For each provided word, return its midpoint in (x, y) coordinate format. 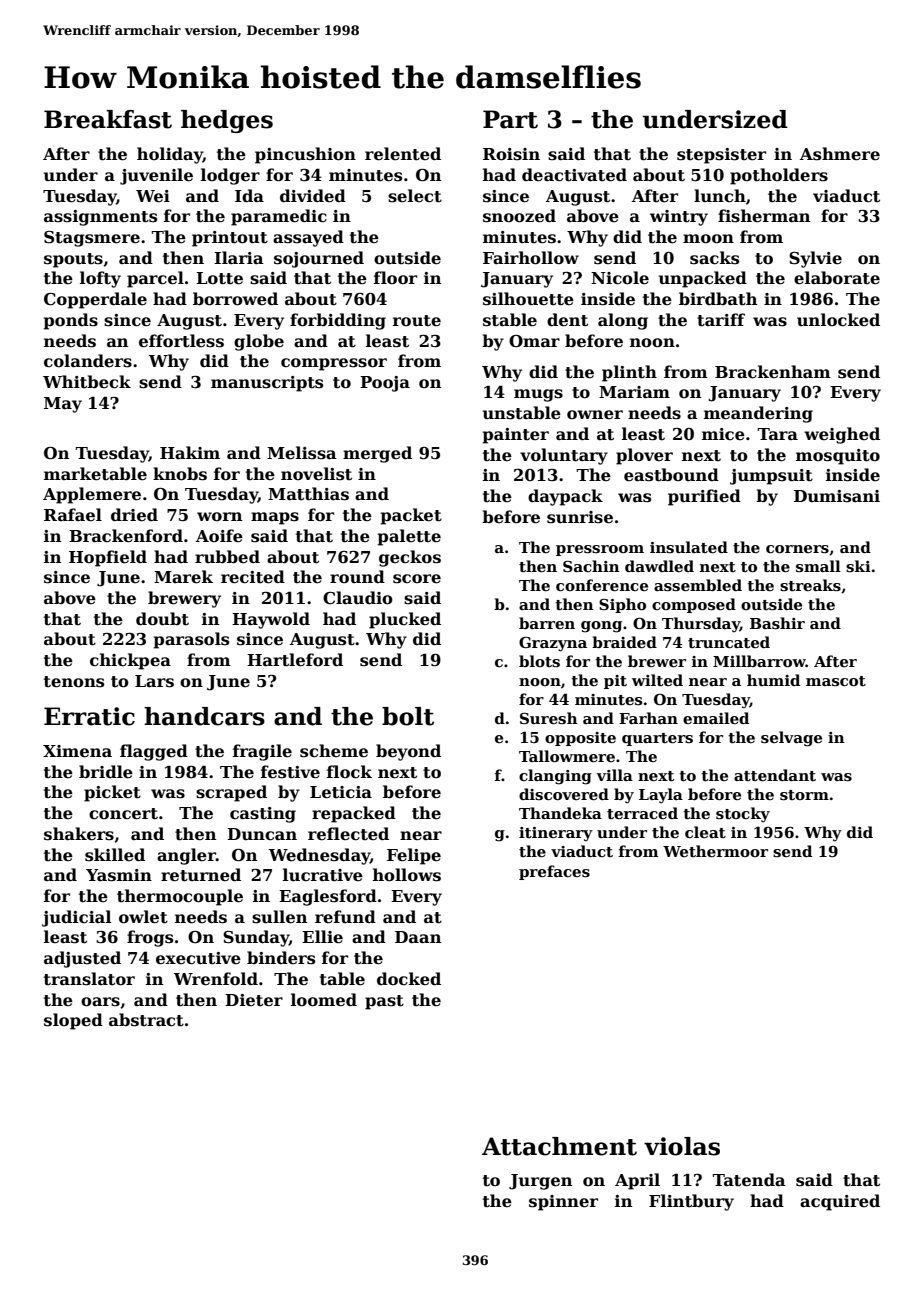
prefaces (554, 872)
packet (411, 516)
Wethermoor (715, 851)
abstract (146, 1020)
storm (804, 795)
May (63, 405)
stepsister (721, 156)
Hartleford (295, 660)
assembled (698, 585)
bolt (408, 716)
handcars (204, 716)
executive (198, 958)
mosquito (838, 457)
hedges (227, 121)
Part (510, 119)
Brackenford (126, 536)
